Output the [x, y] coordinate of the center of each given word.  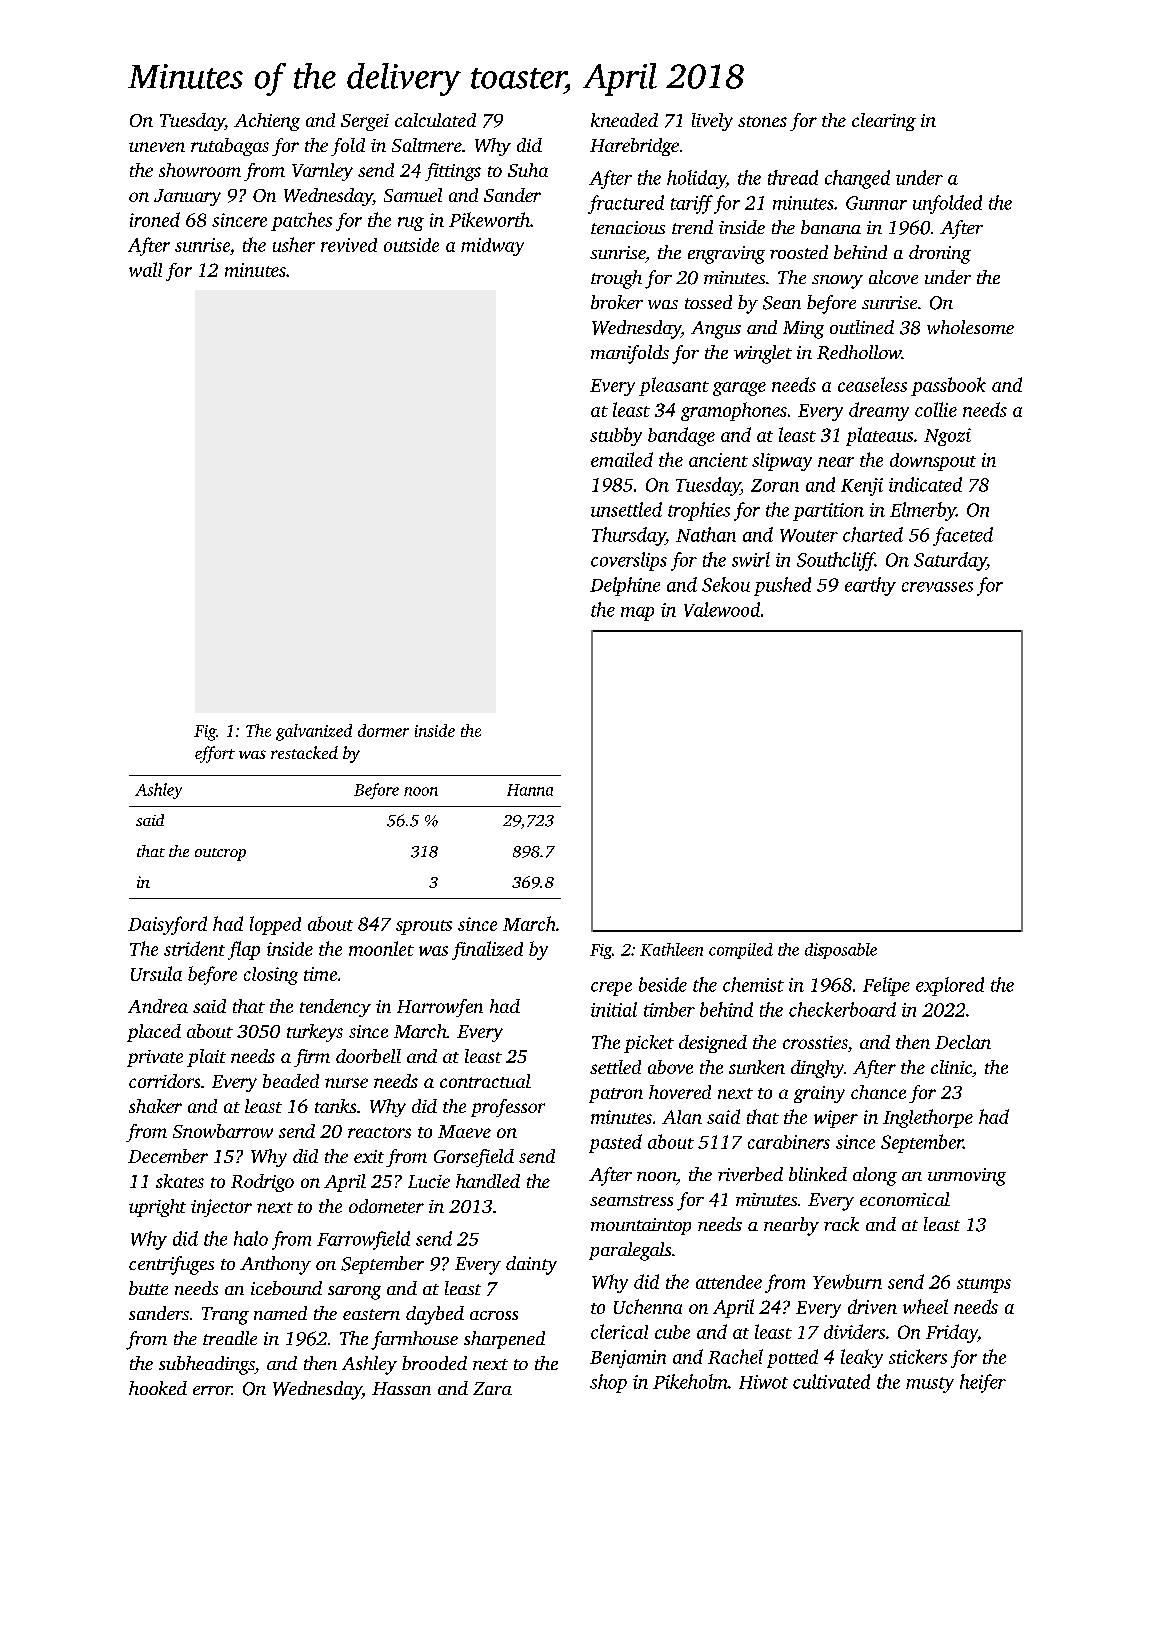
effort [215, 754]
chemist [753, 984]
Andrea [158, 1006]
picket [649, 1044]
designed [713, 1044]
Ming [803, 330]
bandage [681, 436]
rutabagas [230, 147]
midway [492, 247]
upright [157, 1208]
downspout [933, 462]
